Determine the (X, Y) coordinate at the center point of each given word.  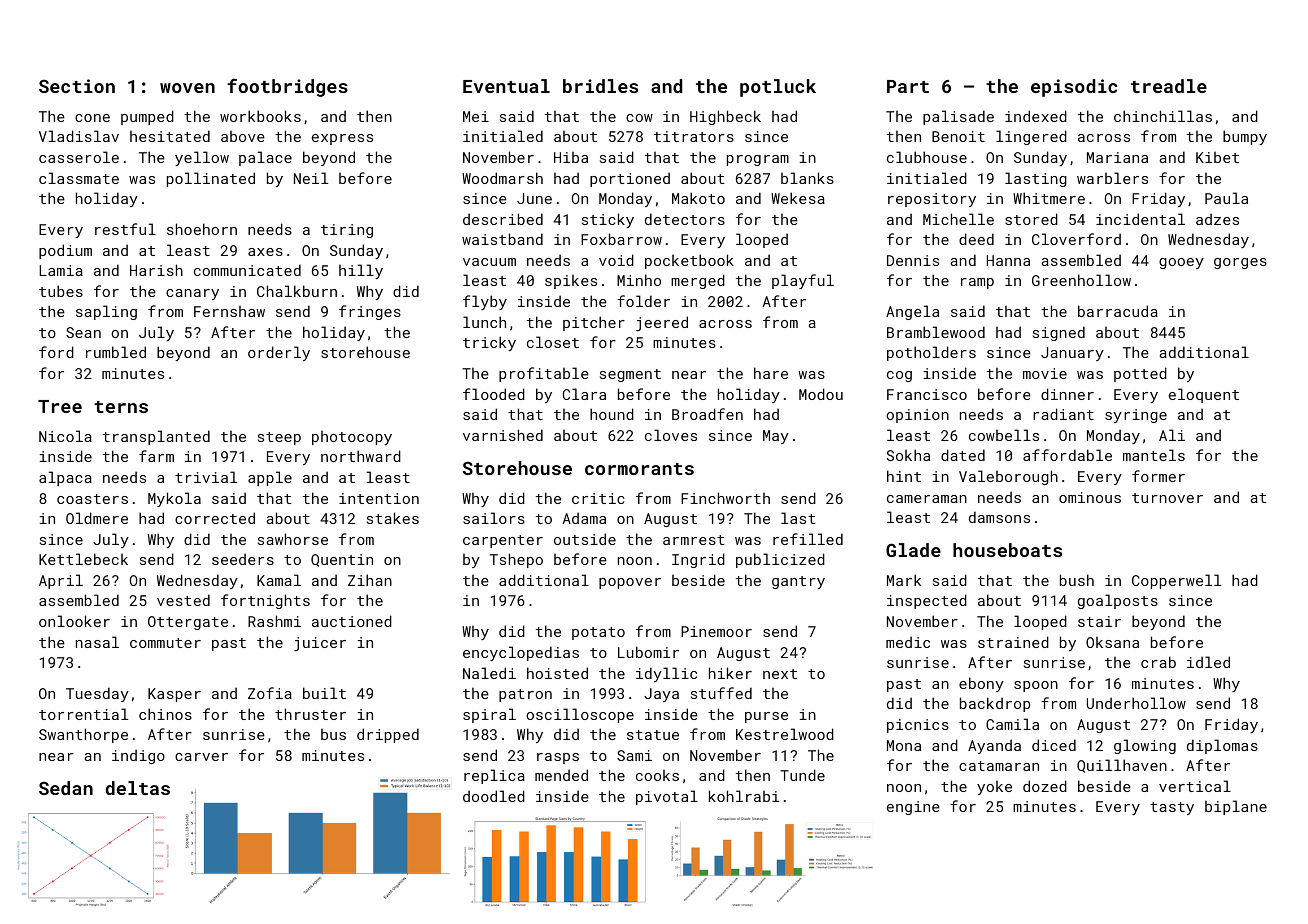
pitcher (594, 323)
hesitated (170, 136)
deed (976, 239)
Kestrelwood (785, 734)
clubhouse (927, 157)
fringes (370, 312)
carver (201, 757)
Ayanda (994, 746)
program (758, 160)
